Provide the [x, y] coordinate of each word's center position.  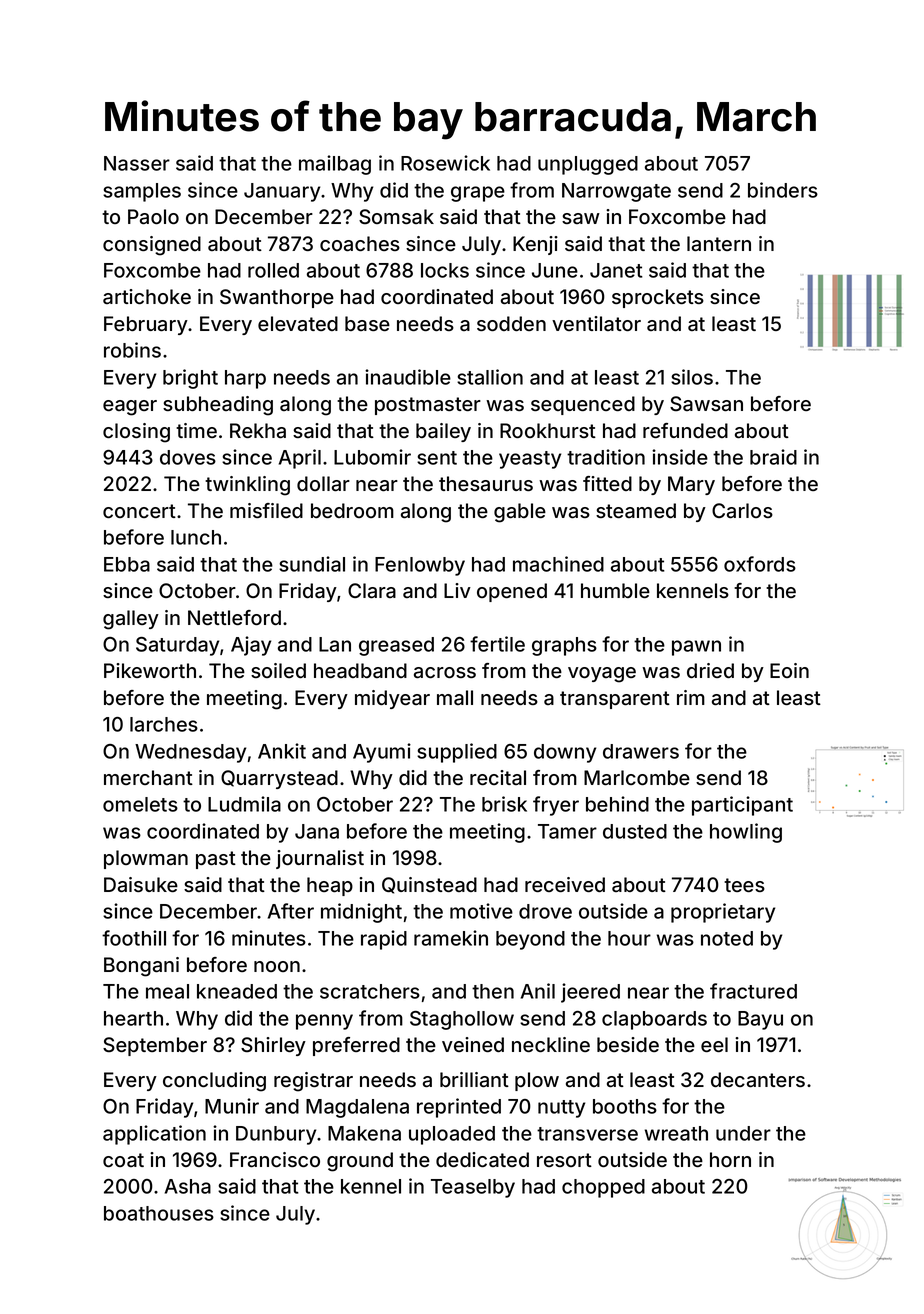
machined [558, 564]
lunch [196, 537]
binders [783, 190]
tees [744, 885]
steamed [636, 510]
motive [481, 911]
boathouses [159, 1213]
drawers [641, 751]
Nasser [137, 163]
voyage [602, 675]
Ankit [282, 751]
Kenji [535, 245]
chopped [603, 1188]
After [291, 911]
